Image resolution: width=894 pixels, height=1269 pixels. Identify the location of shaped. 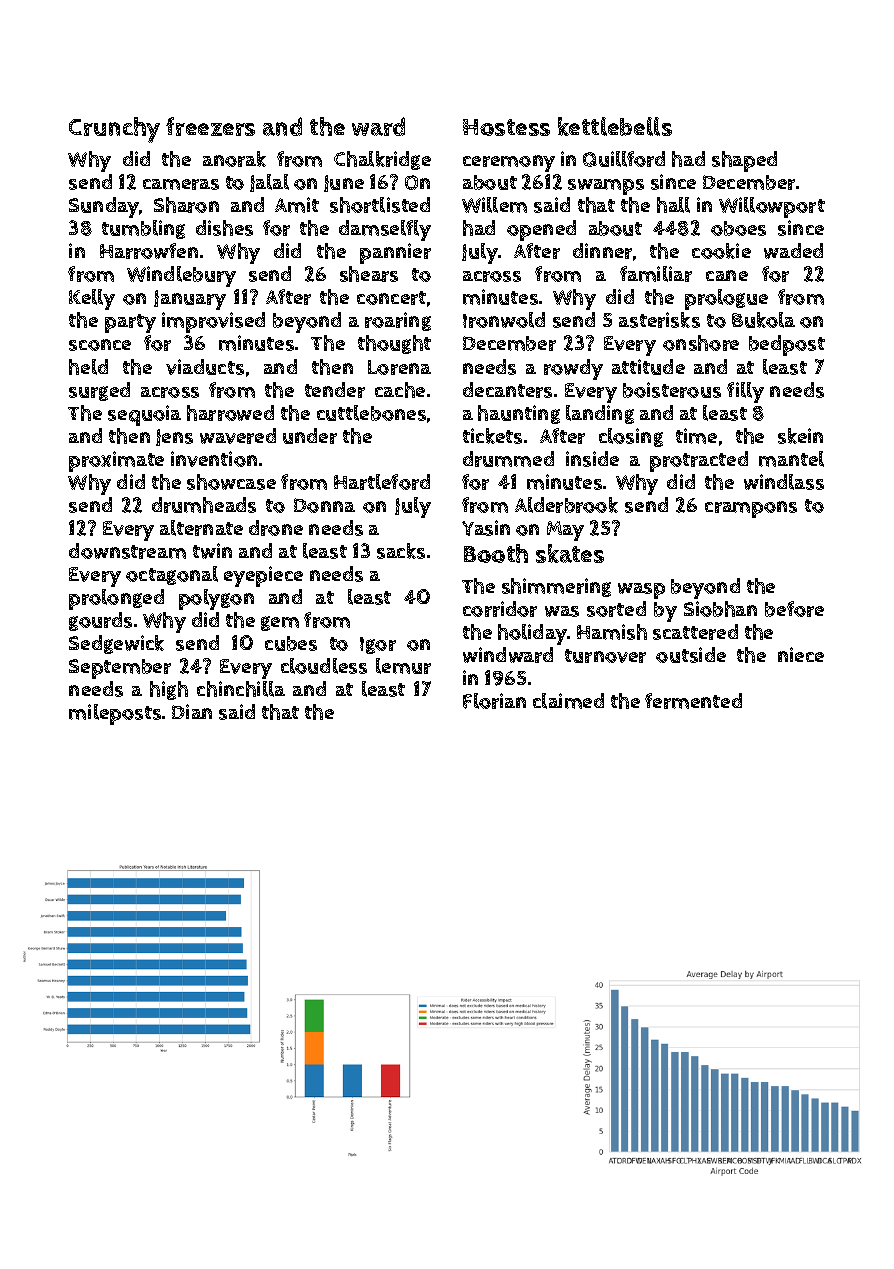
(744, 161).
